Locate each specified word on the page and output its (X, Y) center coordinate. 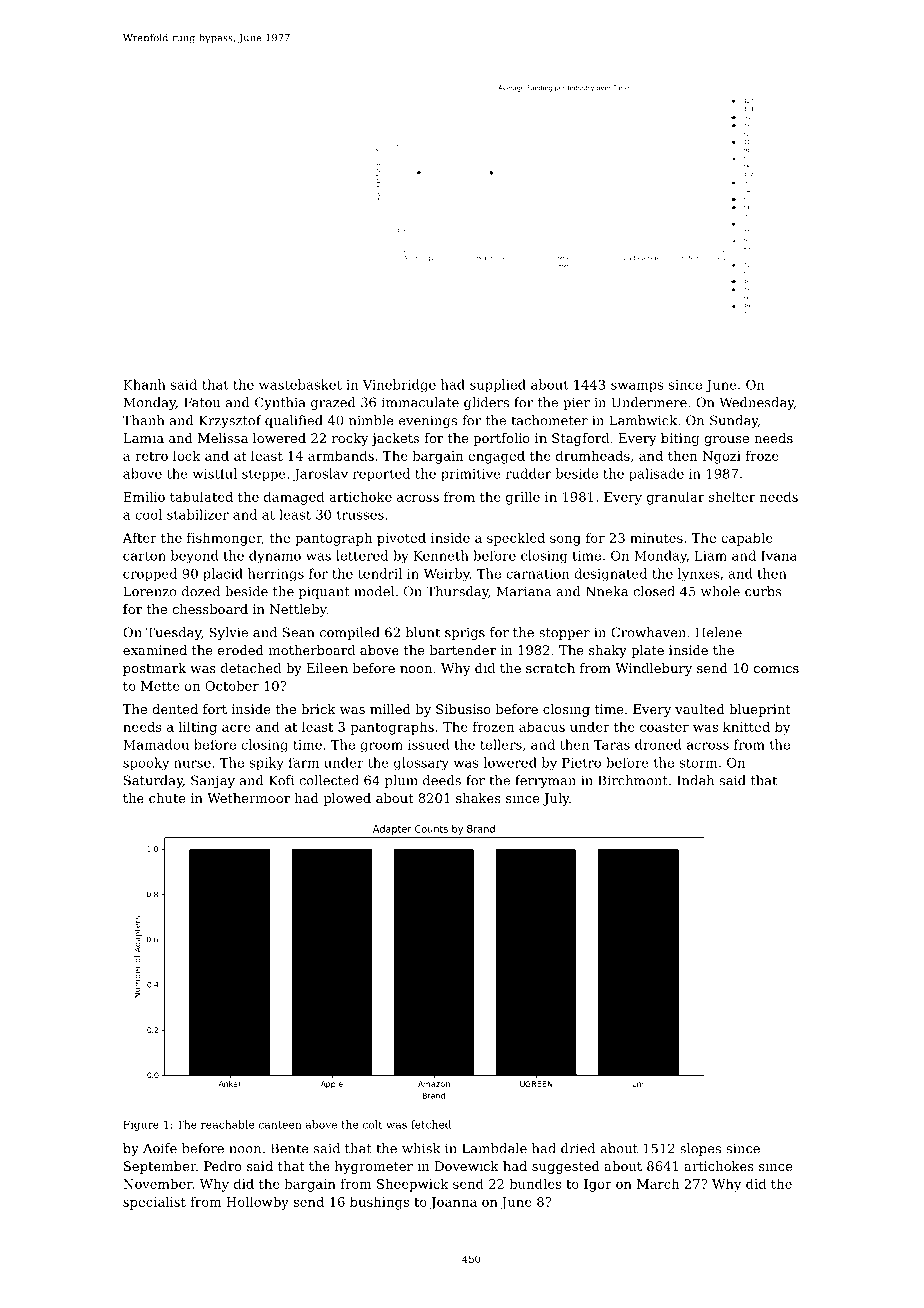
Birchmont (633, 780)
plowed (347, 799)
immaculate (420, 402)
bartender (462, 650)
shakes (478, 798)
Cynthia (280, 403)
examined (155, 650)
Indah (695, 780)
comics (776, 668)
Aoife (160, 1148)
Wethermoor (248, 798)
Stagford (580, 439)
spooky (146, 763)
